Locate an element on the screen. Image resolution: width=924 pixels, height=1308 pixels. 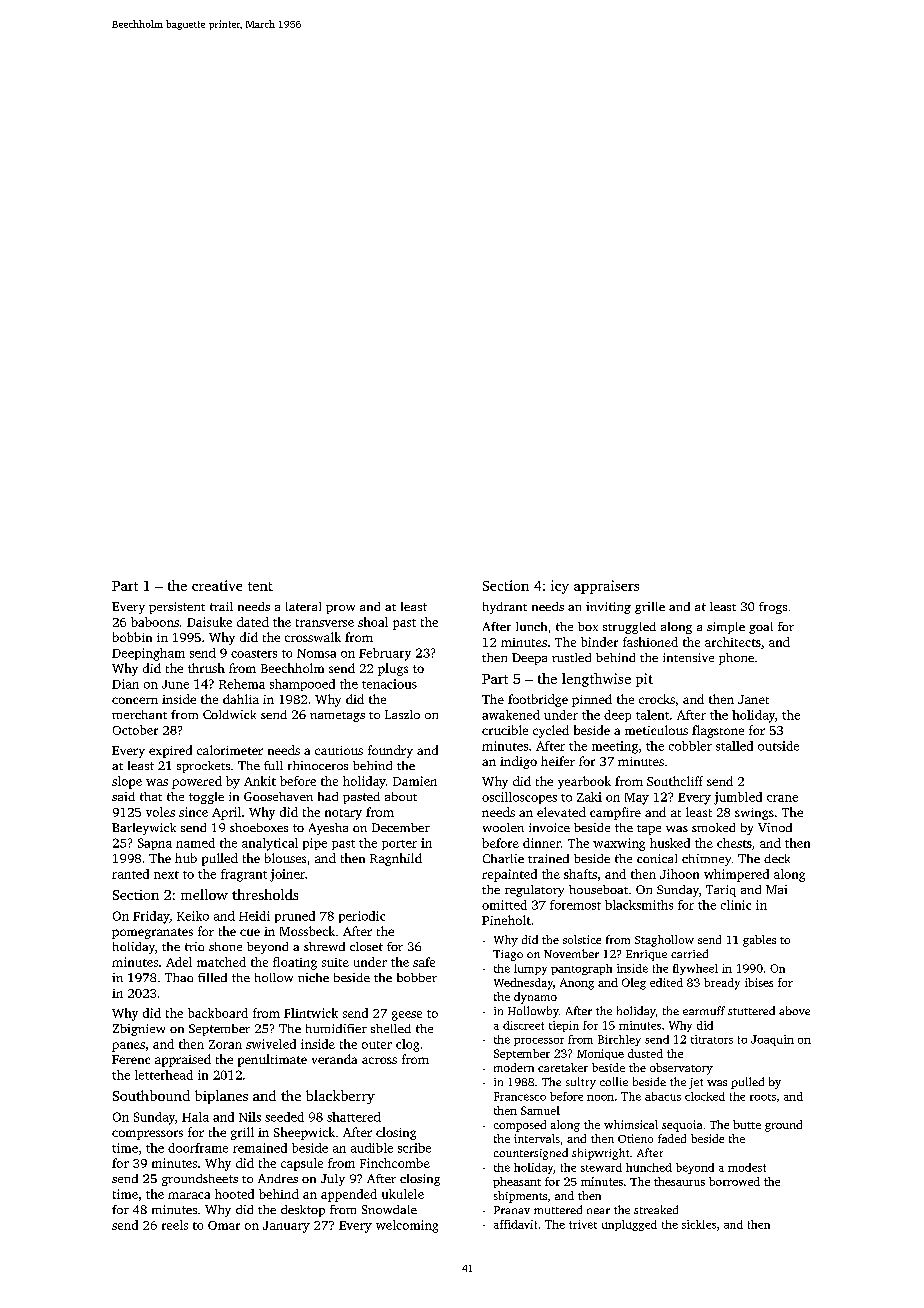
welcoming is located at coordinates (407, 1226).
